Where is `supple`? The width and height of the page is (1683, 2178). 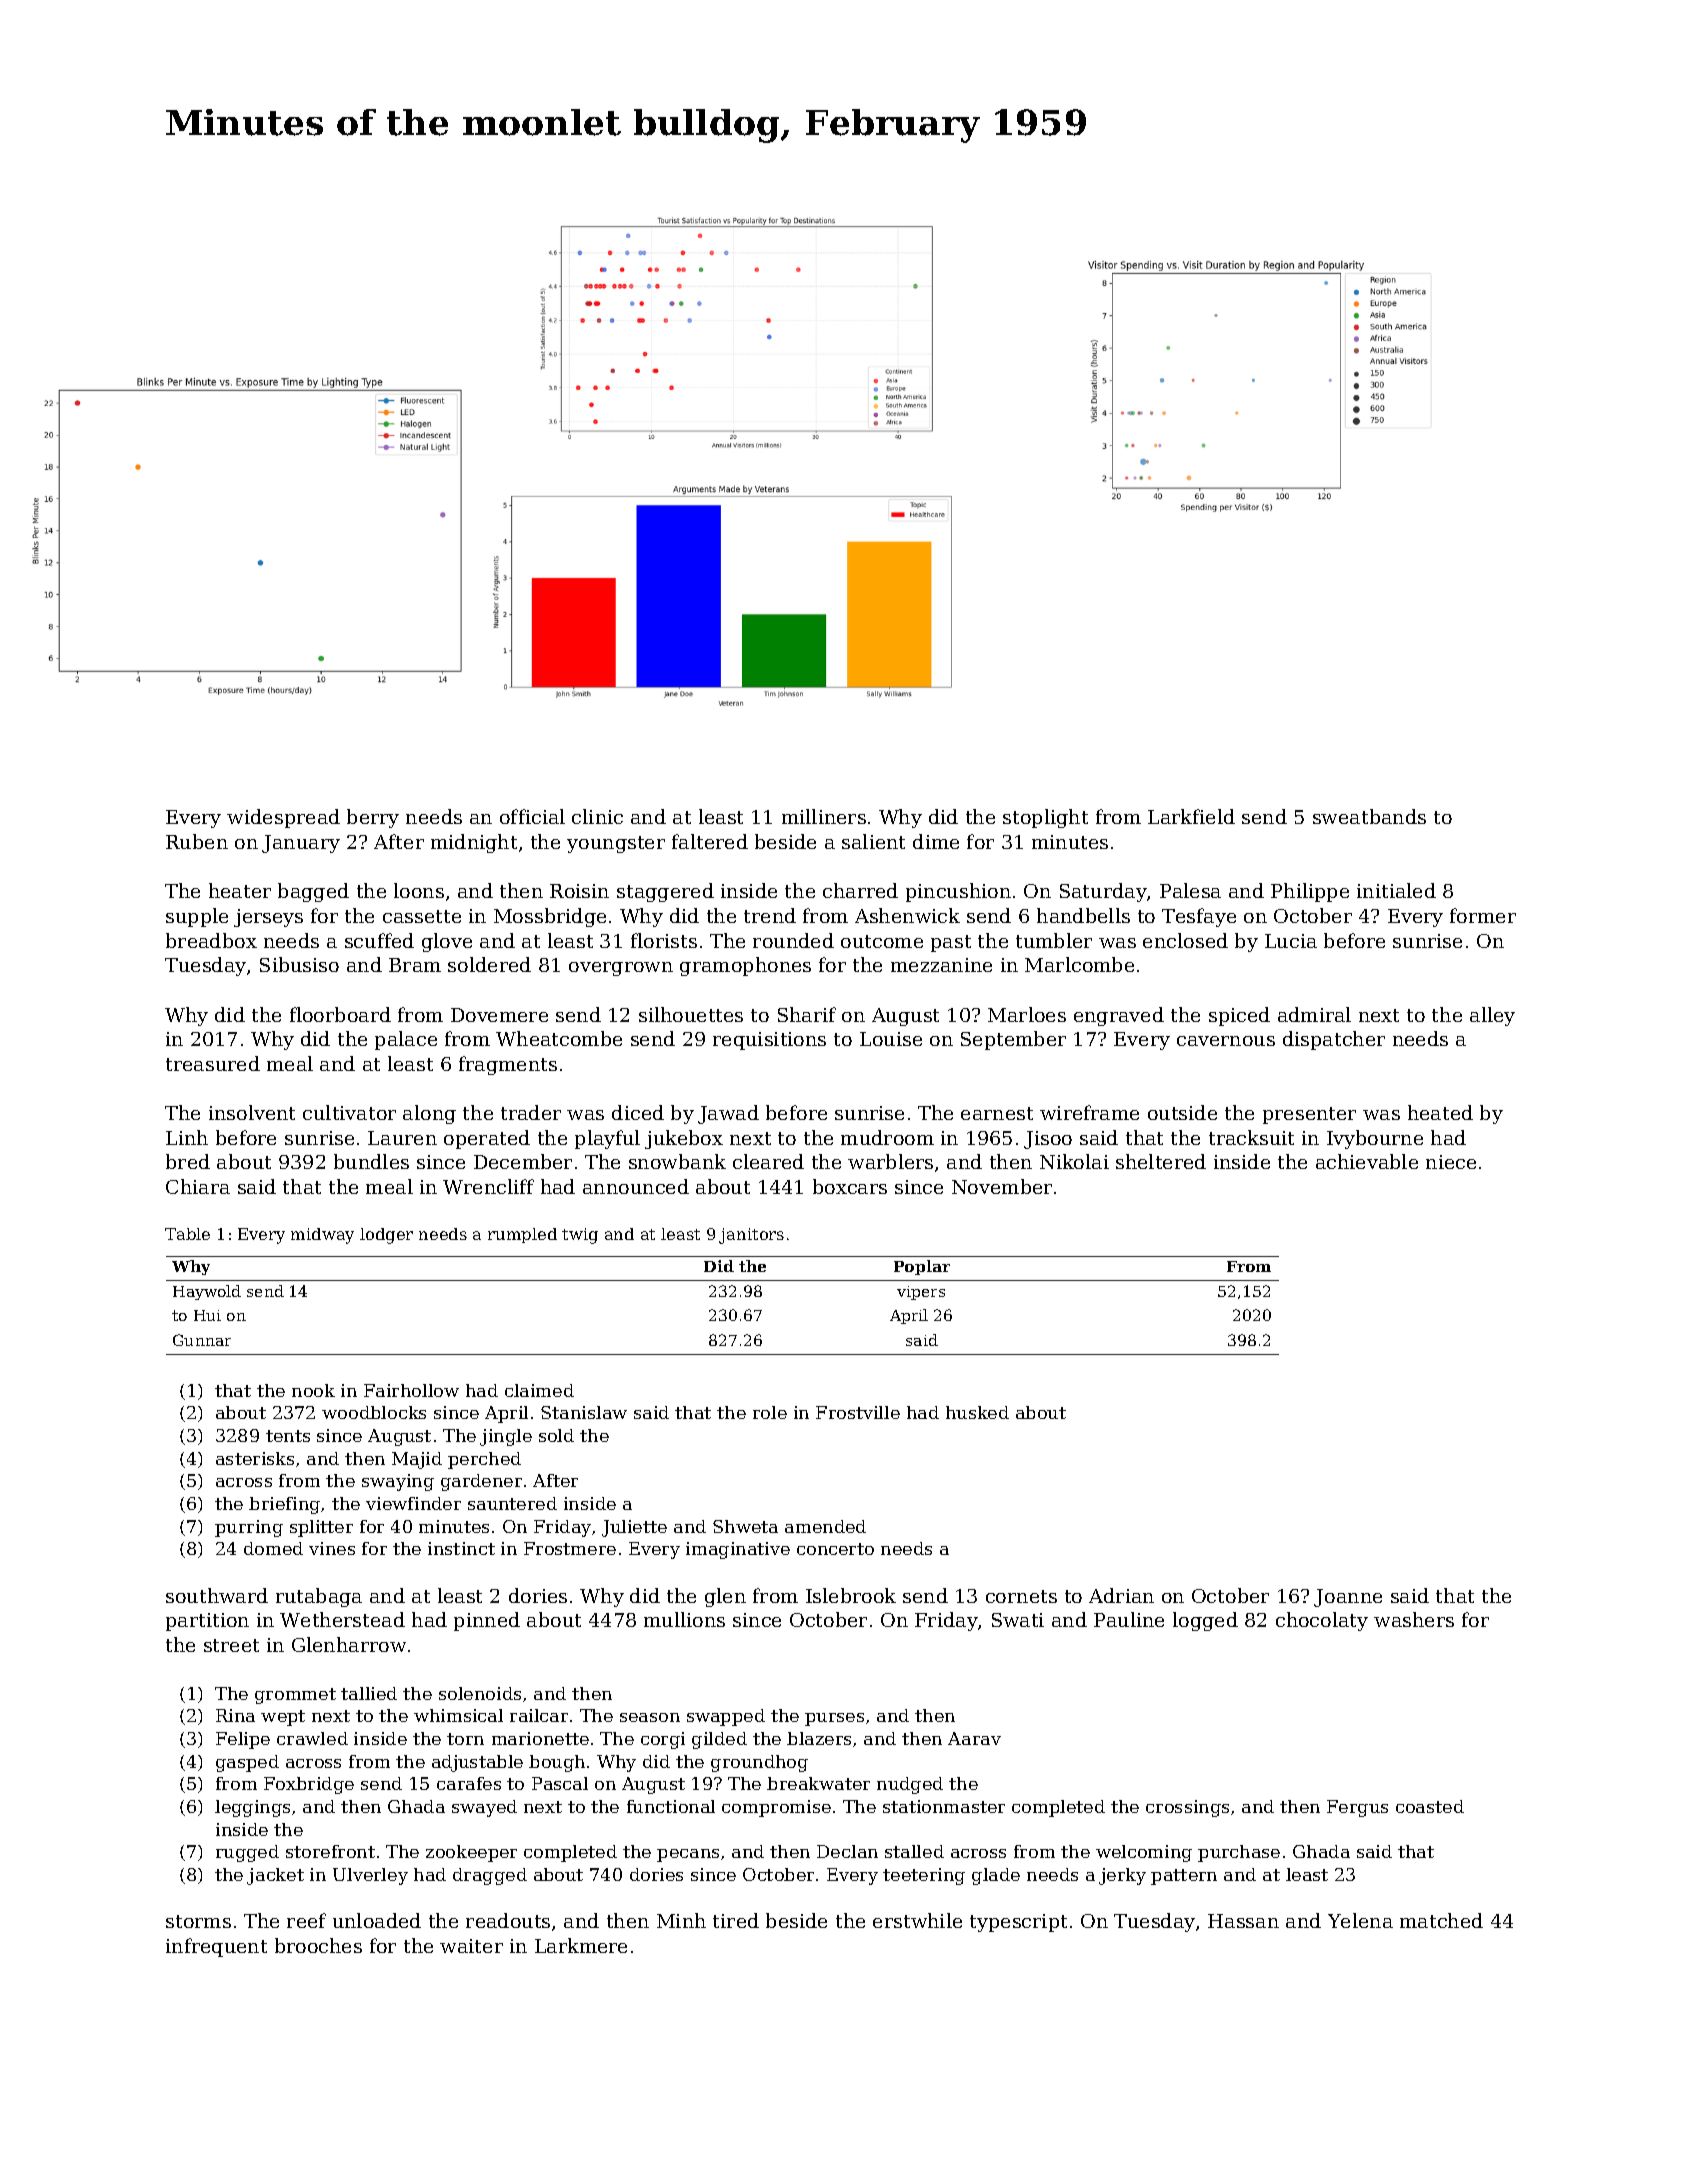 supple is located at coordinates (197, 917).
